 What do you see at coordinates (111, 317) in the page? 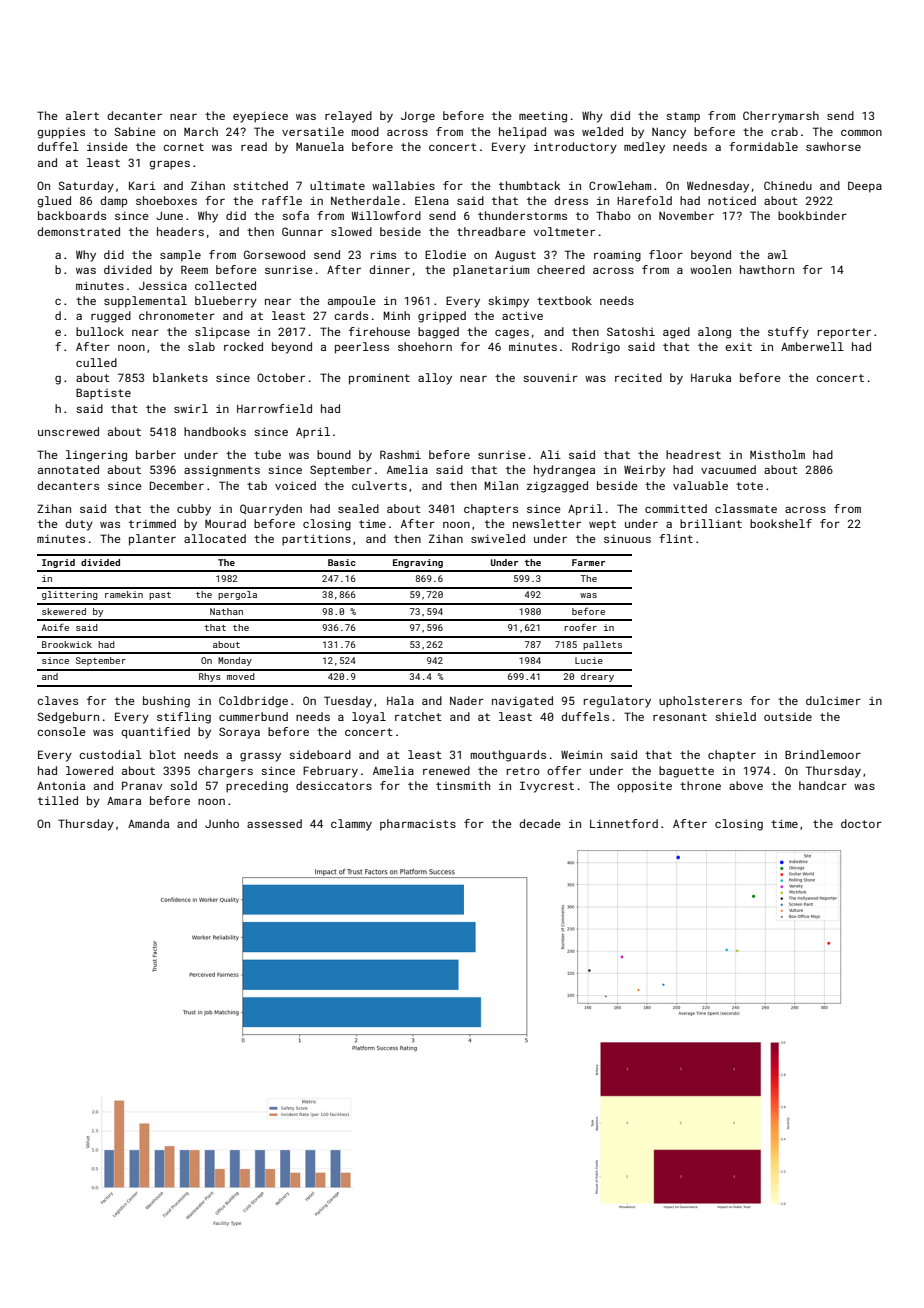
I see `rugged` at bounding box center [111, 317].
